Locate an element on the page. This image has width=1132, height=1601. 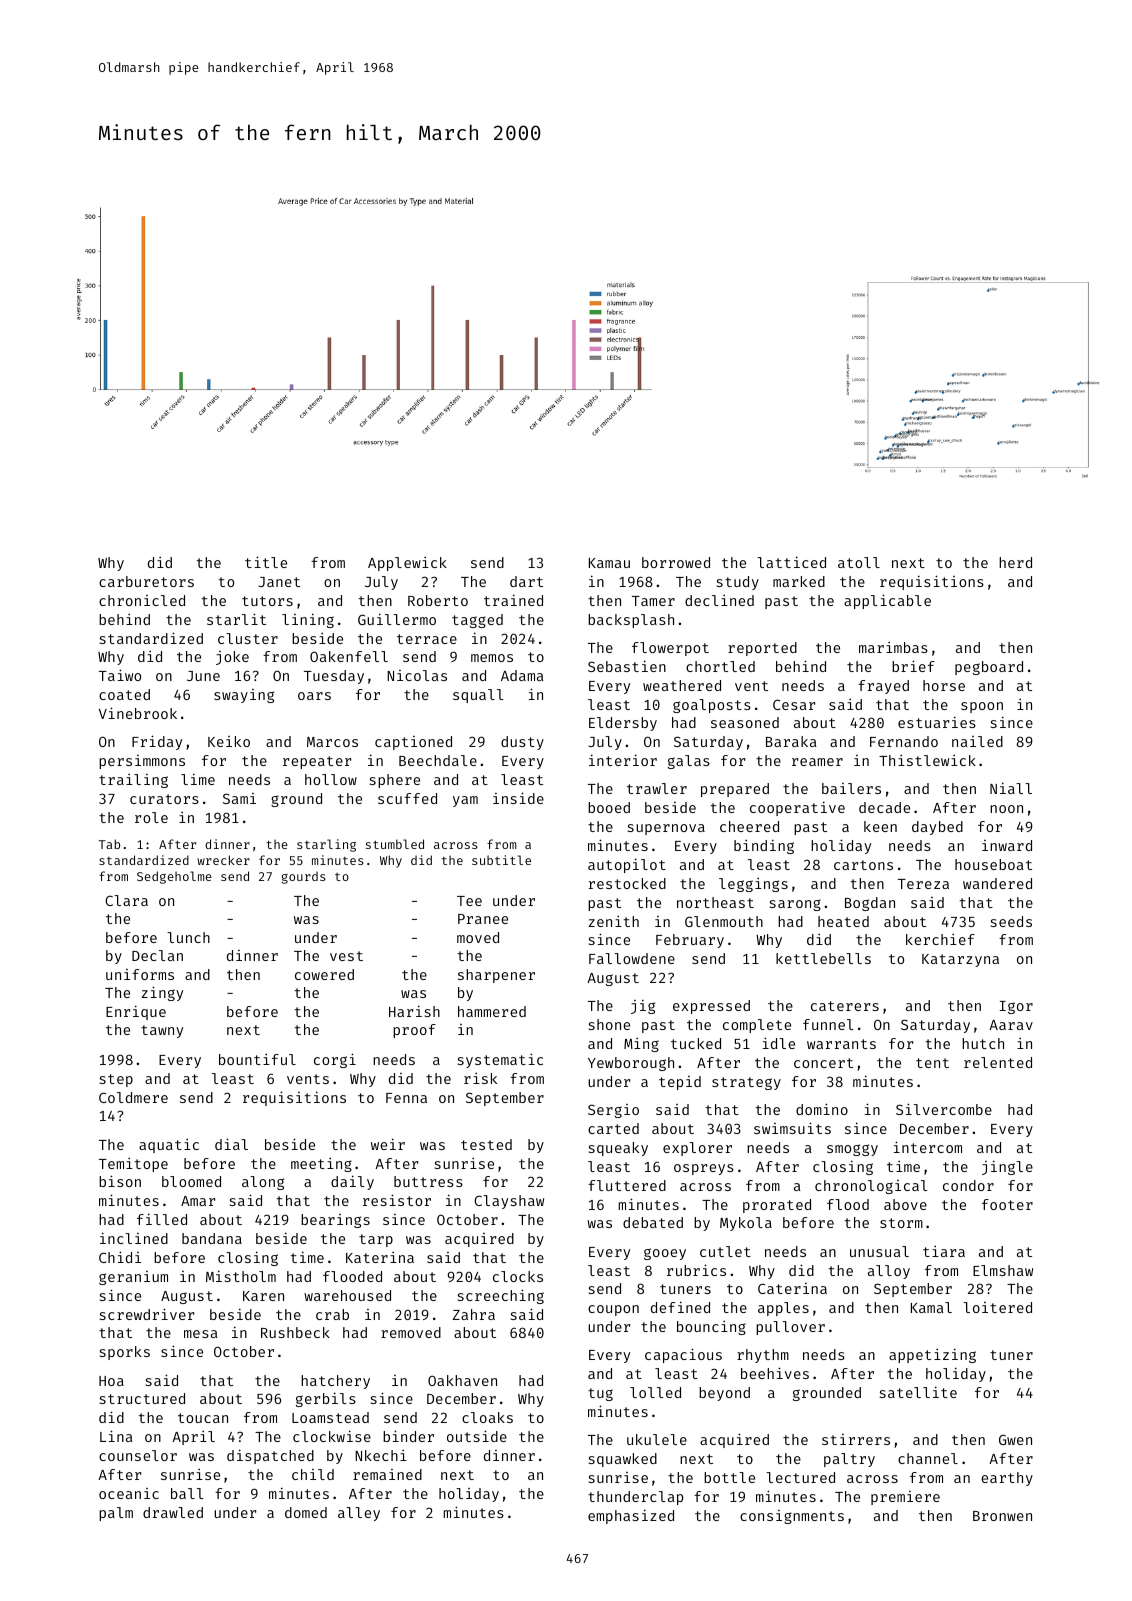
chronicled is located at coordinates (142, 600).
